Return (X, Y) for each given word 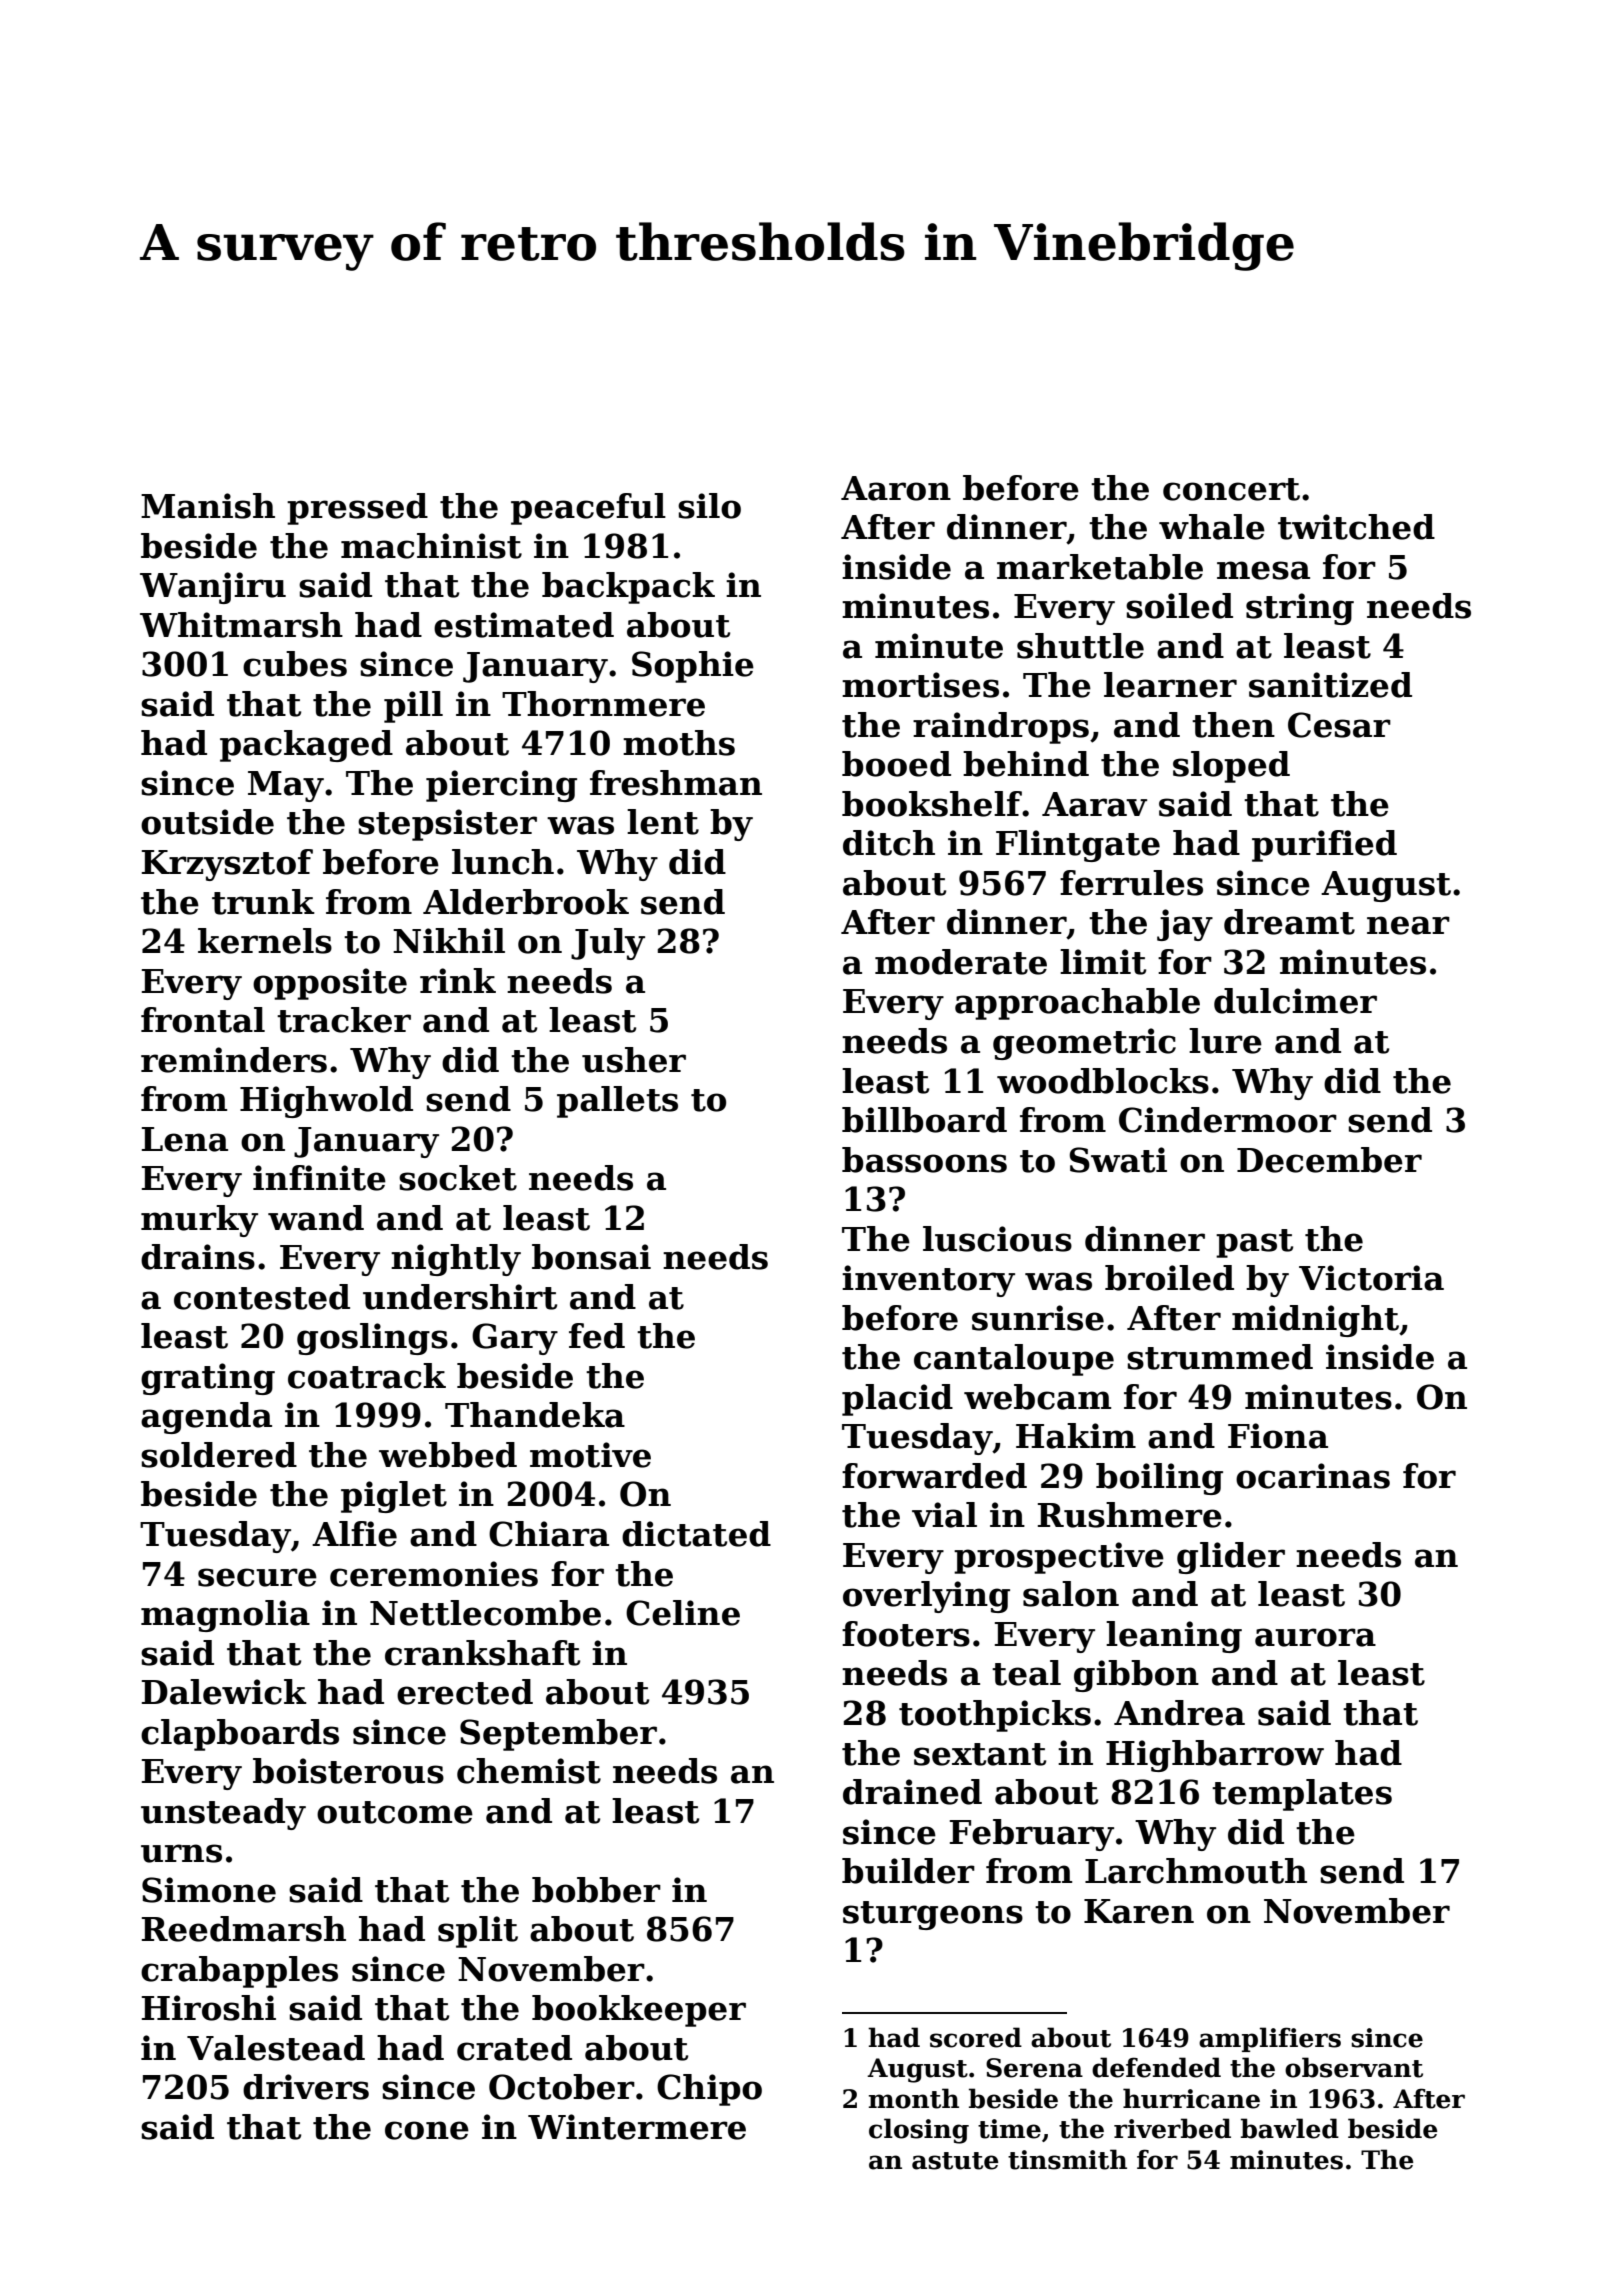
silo (709, 506)
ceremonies (434, 1574)
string (1300, 609)
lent (663, 822)
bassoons (924, 1160)
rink (458, 980)
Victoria (1371, 1278)
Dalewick (224, 1692)
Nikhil (449, 940)
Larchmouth (1196, 1871)
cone (427, 2130)
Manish (208, 506)
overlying (926, 1597)
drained (912, 1792)
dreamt (1289, 922)
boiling (1159, 1479)
